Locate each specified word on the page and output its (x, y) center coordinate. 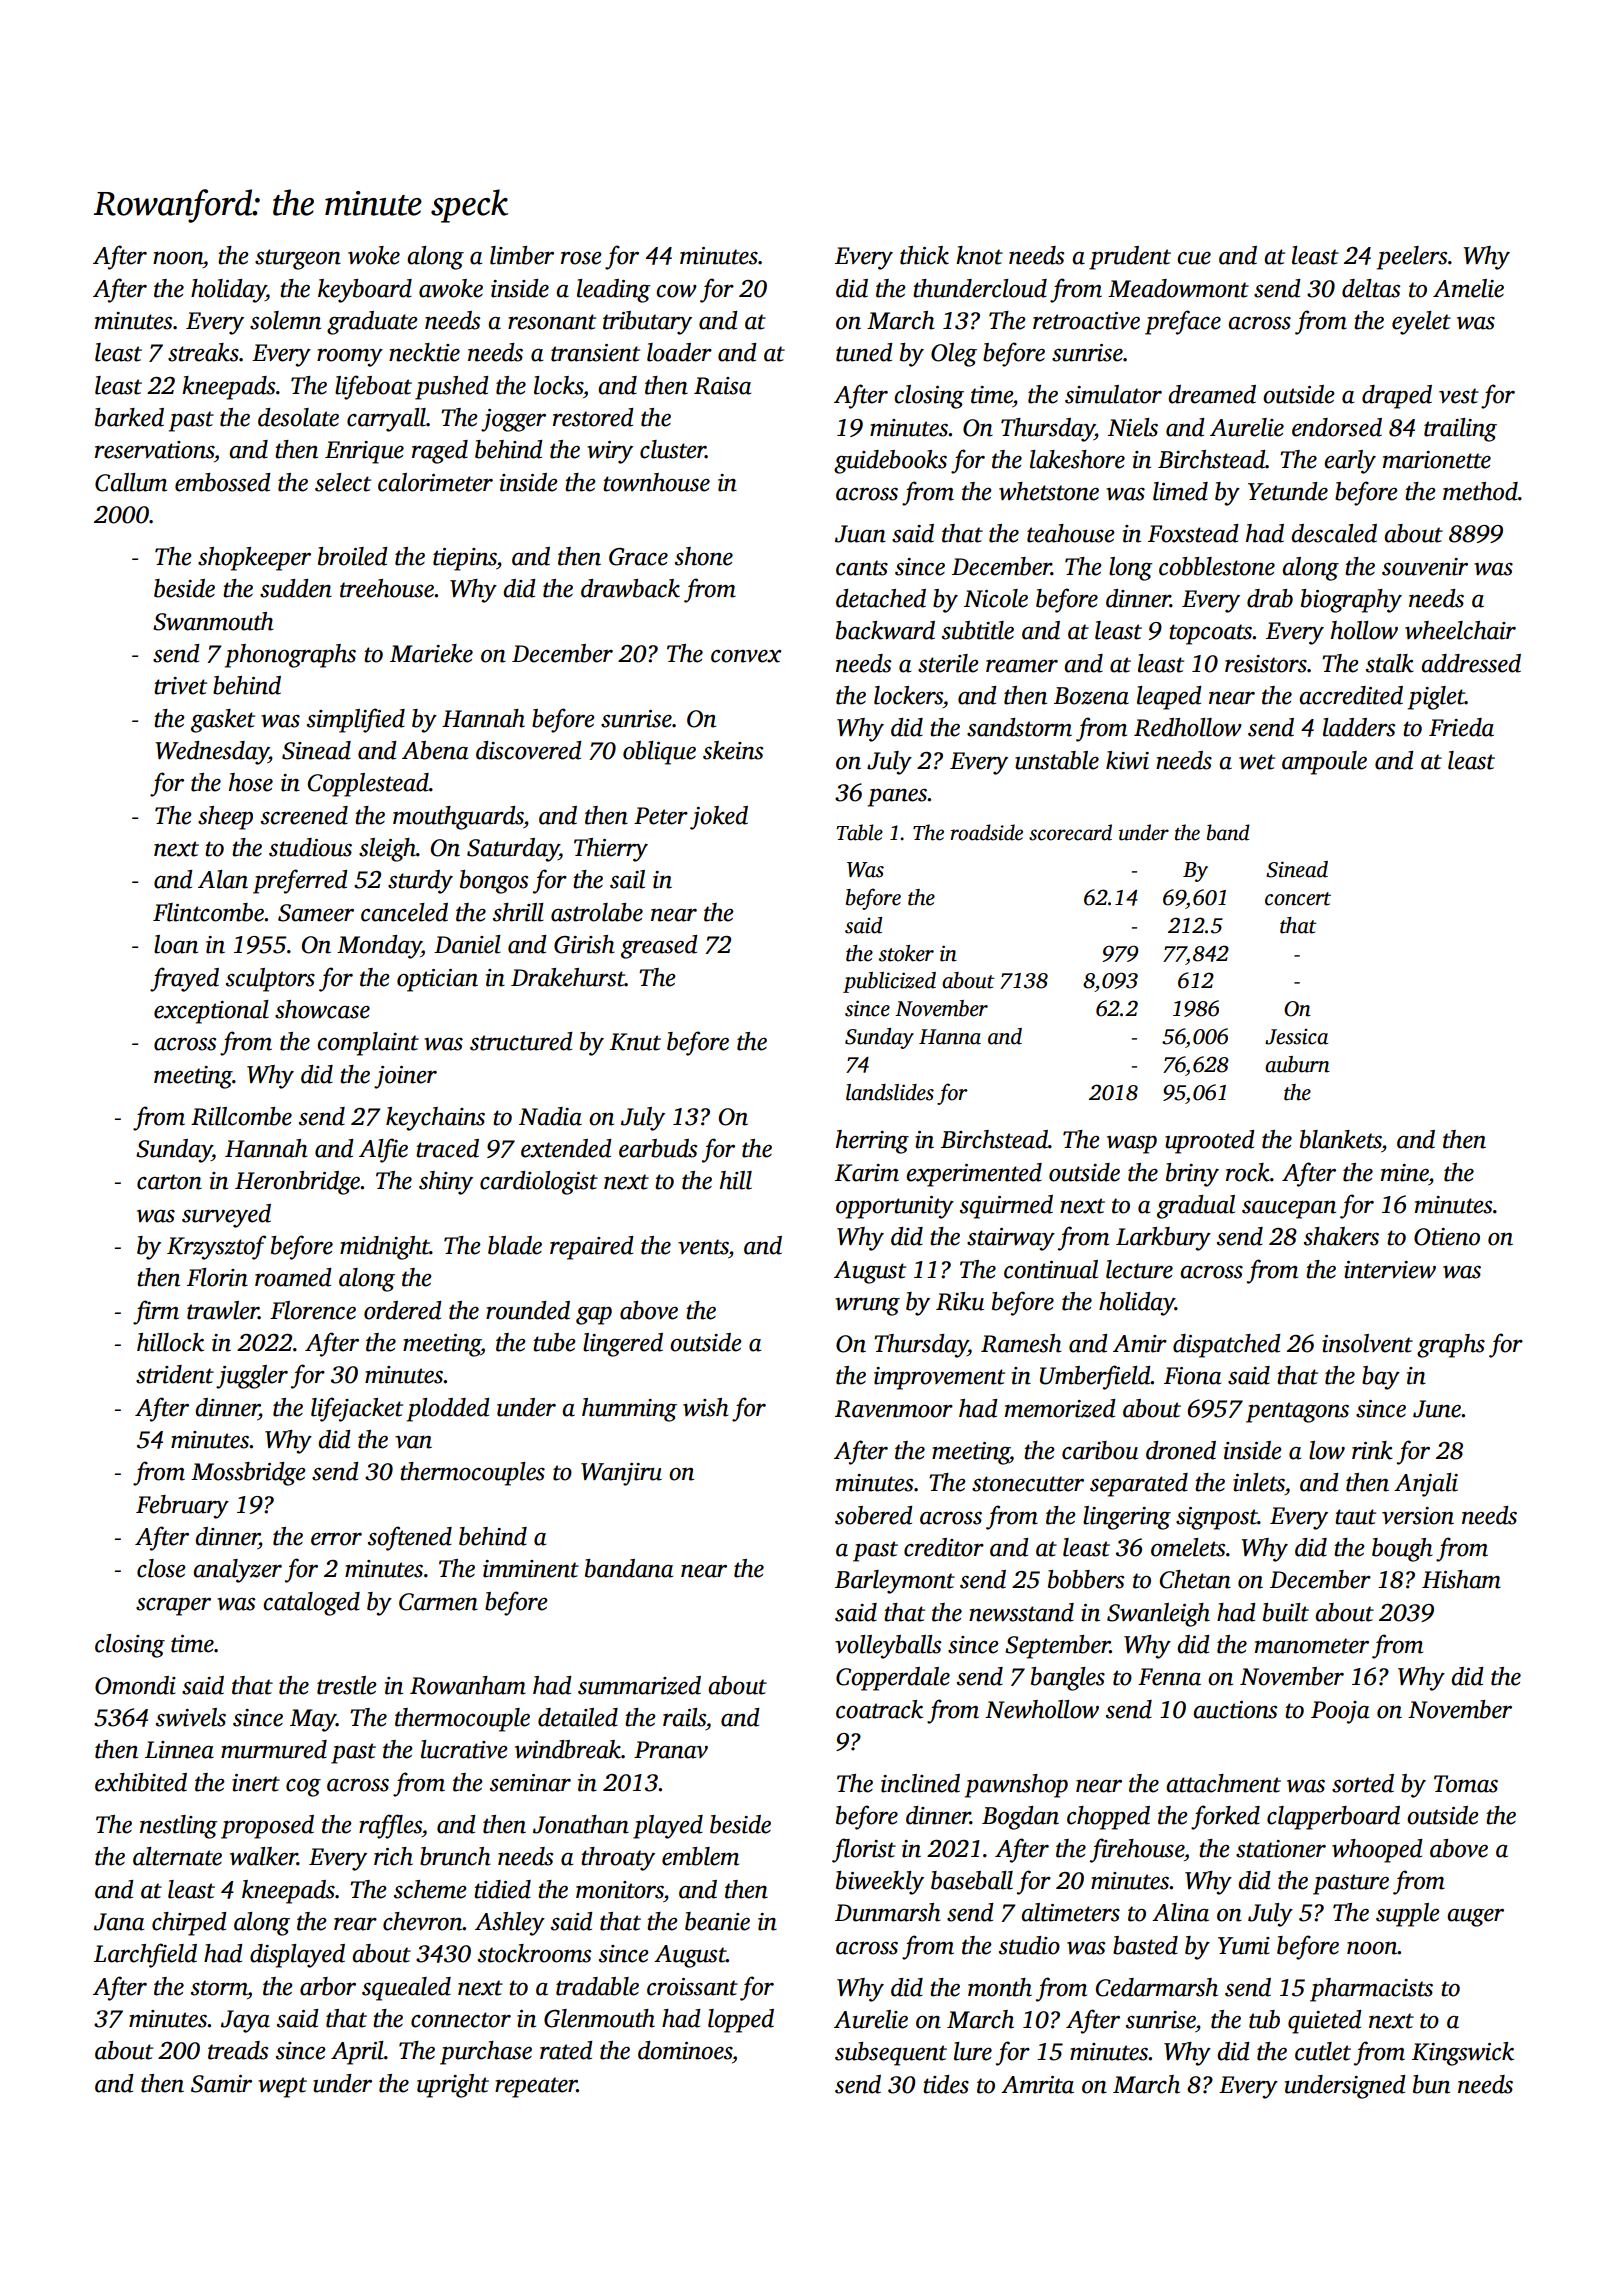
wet (1257, 762)
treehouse (387, 588)
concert (1298, 899)
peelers (1412, 258)
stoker (906, 953)
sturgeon (298, 259)
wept (282, 2087)
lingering (1127, 1518)
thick (924, 255)
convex (746, 656)
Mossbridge (248, 1474)
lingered (623, 1345)
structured (521, 1041)
